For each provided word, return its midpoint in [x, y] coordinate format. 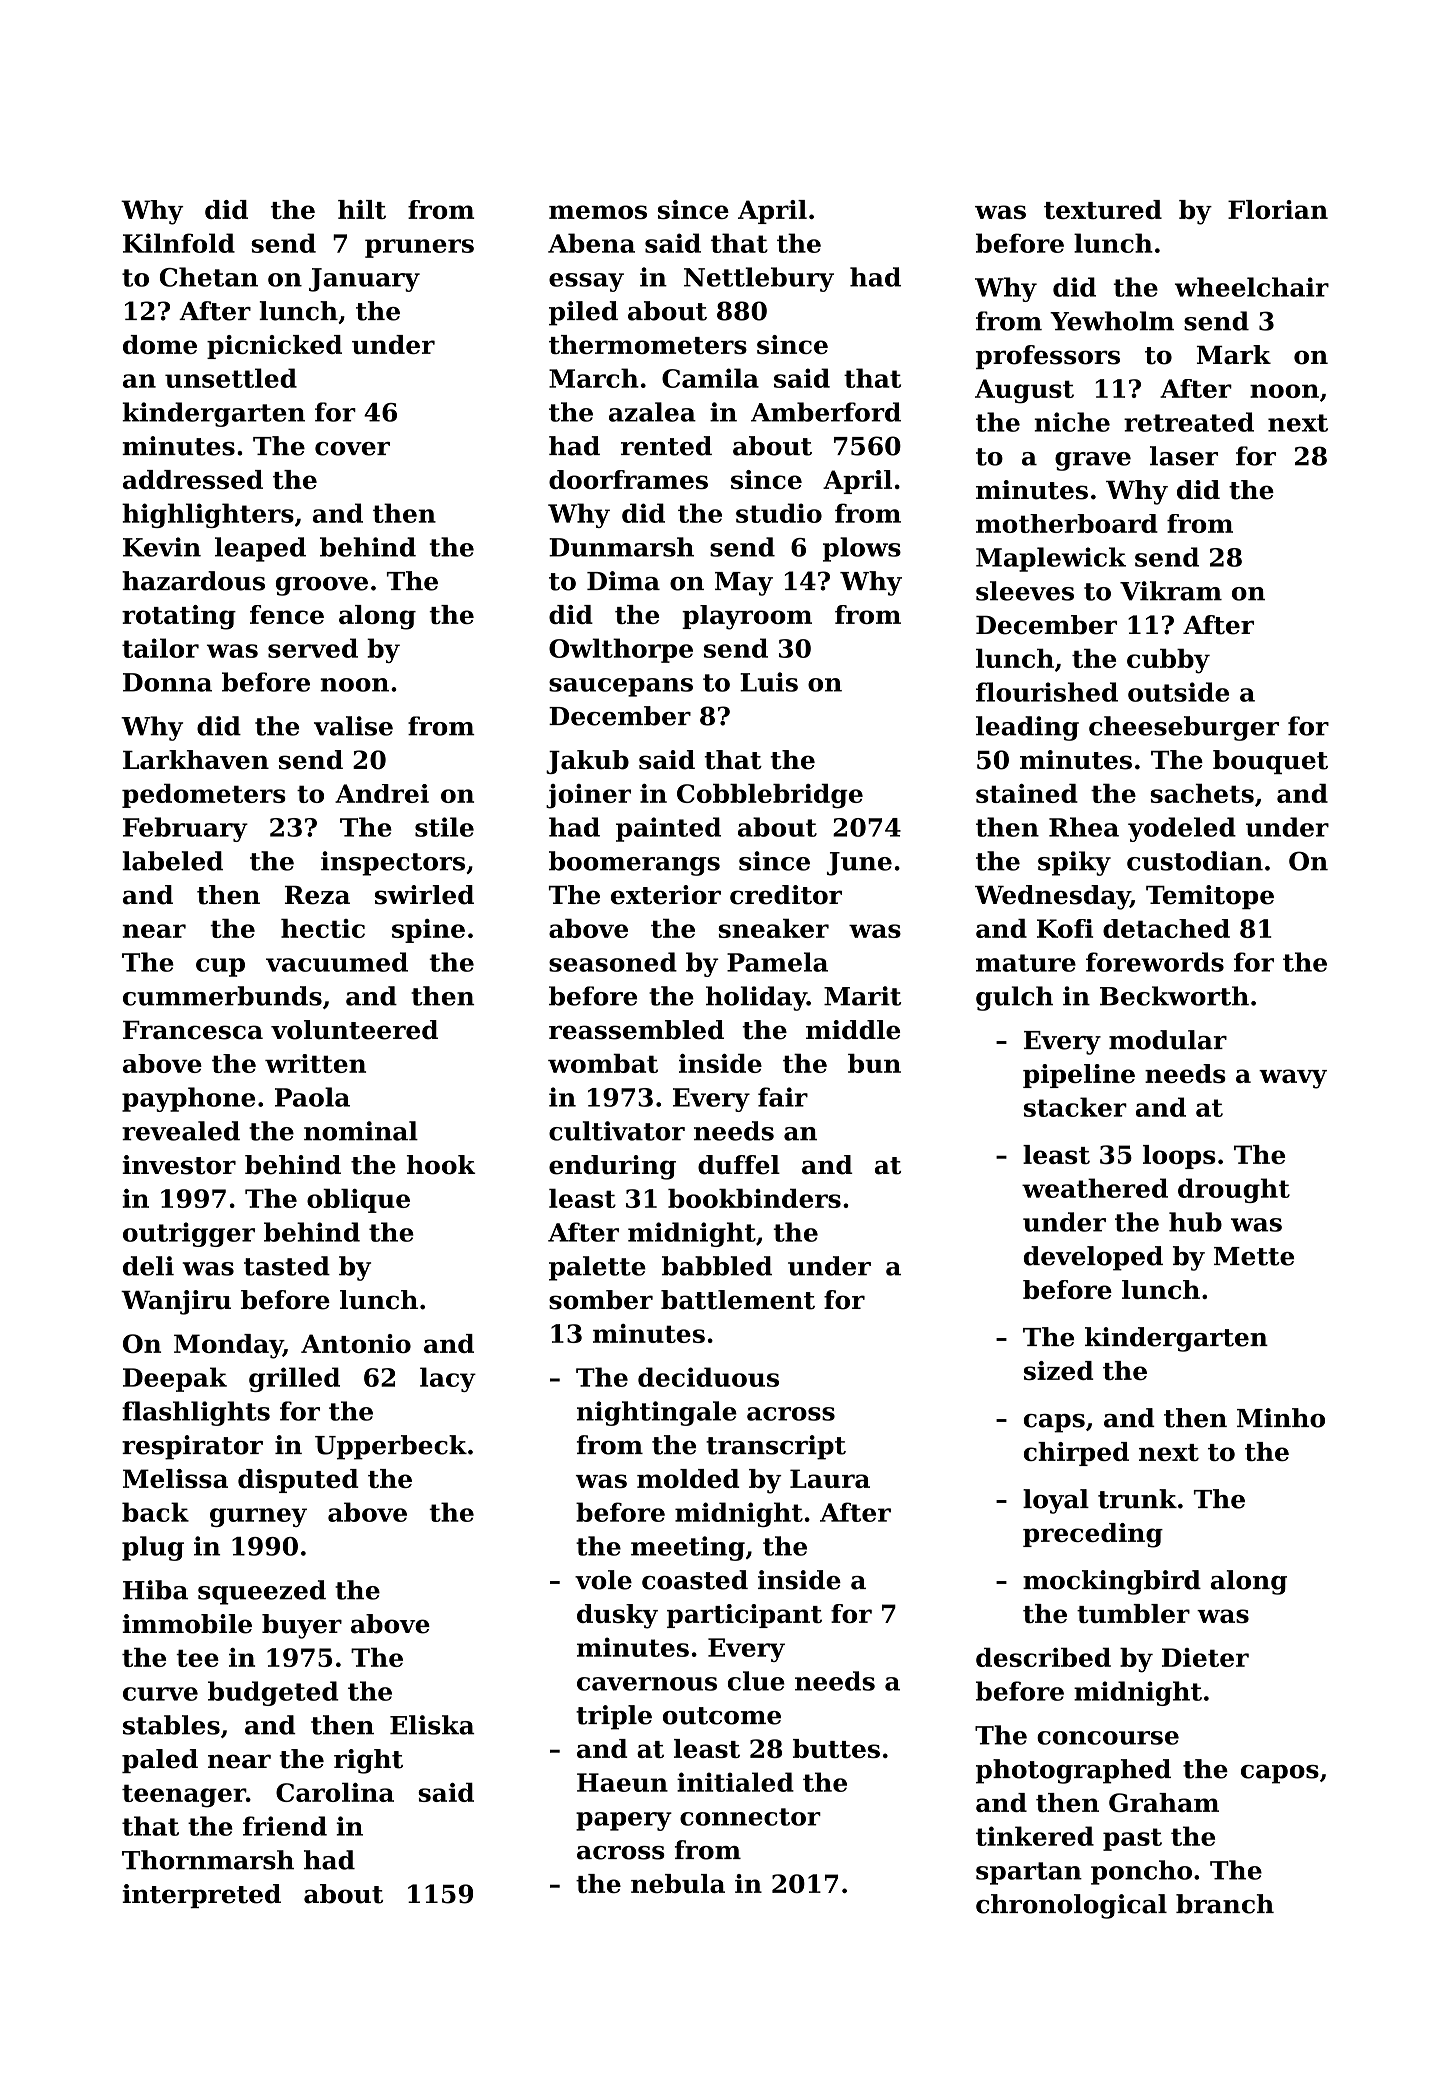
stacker [1075, 1107]
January [364, 280]
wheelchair [1252, 287]
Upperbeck [391, 1447]
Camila [710, 378]
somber [601, 1300]
